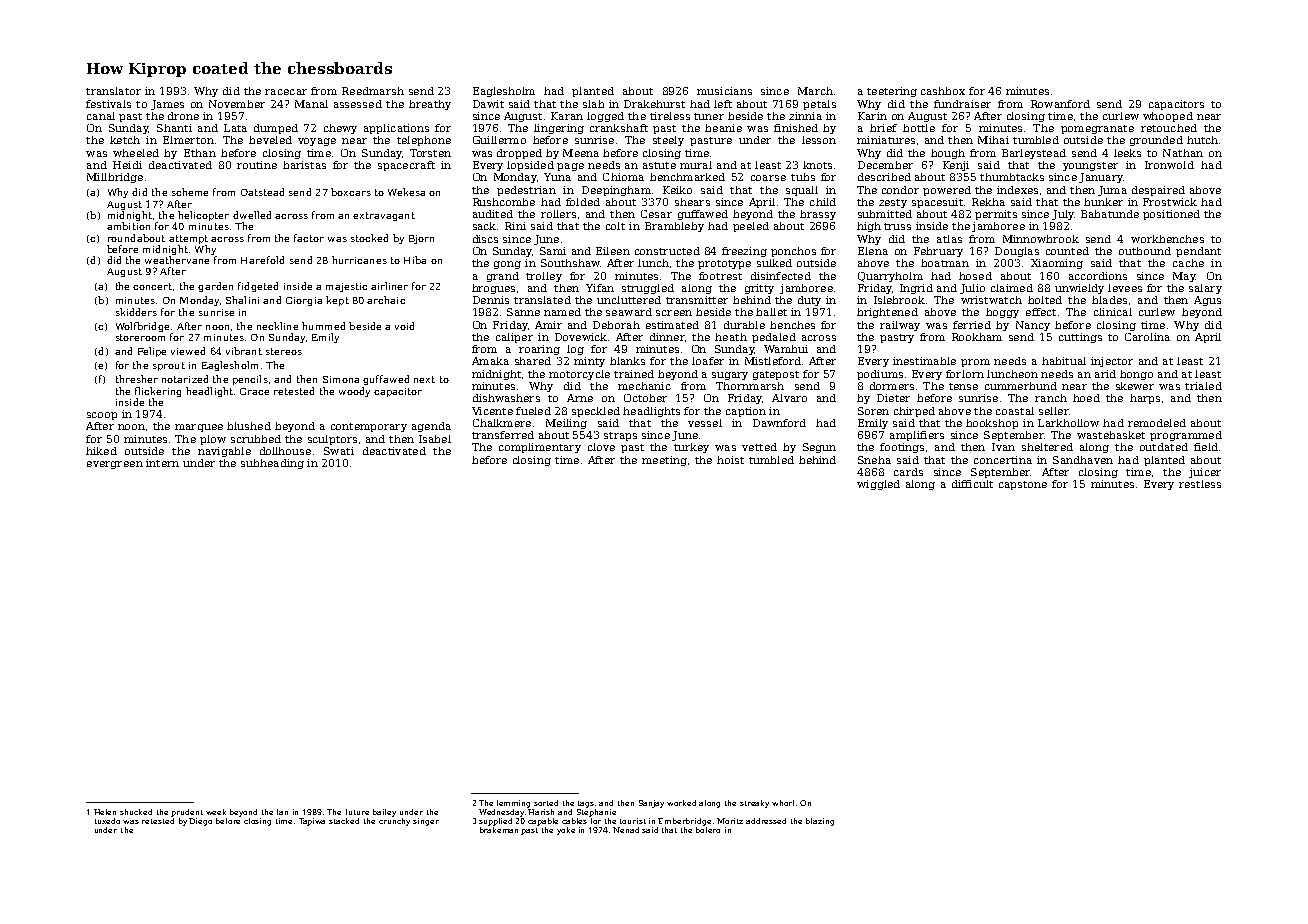 This screenshot has width=1308, height=924. Describe the element at coordinates (258, 287) in the screenshot. I see `fidgeted` at that location.
